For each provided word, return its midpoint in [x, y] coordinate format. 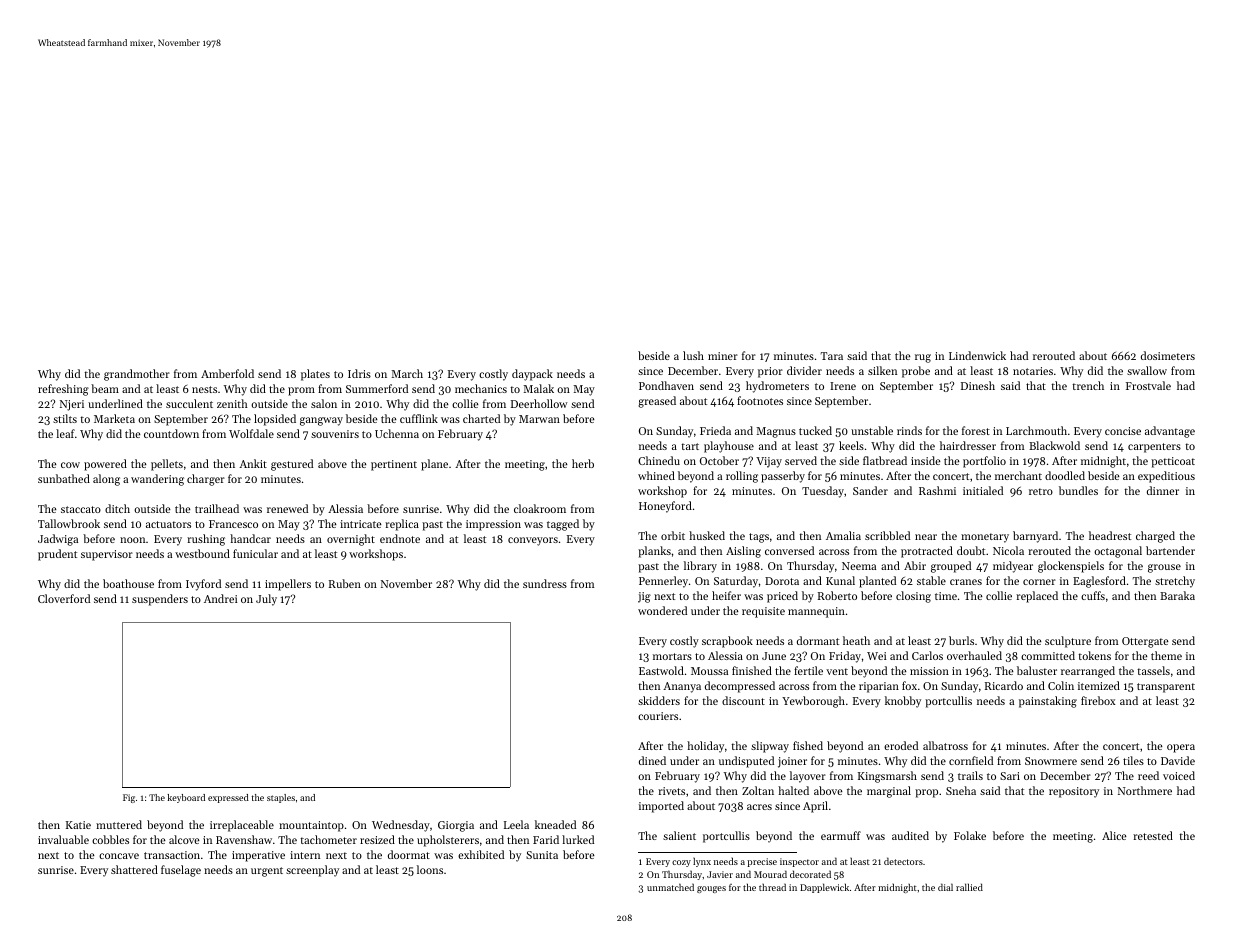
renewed [287, 508]
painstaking [1048, 702]
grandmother [137, 375]
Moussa [709, 671]
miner [723, 356]
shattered [134, 869]
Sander [870, 490]
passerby [783, 477]
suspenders [160, 600]
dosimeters [1168, 355]
